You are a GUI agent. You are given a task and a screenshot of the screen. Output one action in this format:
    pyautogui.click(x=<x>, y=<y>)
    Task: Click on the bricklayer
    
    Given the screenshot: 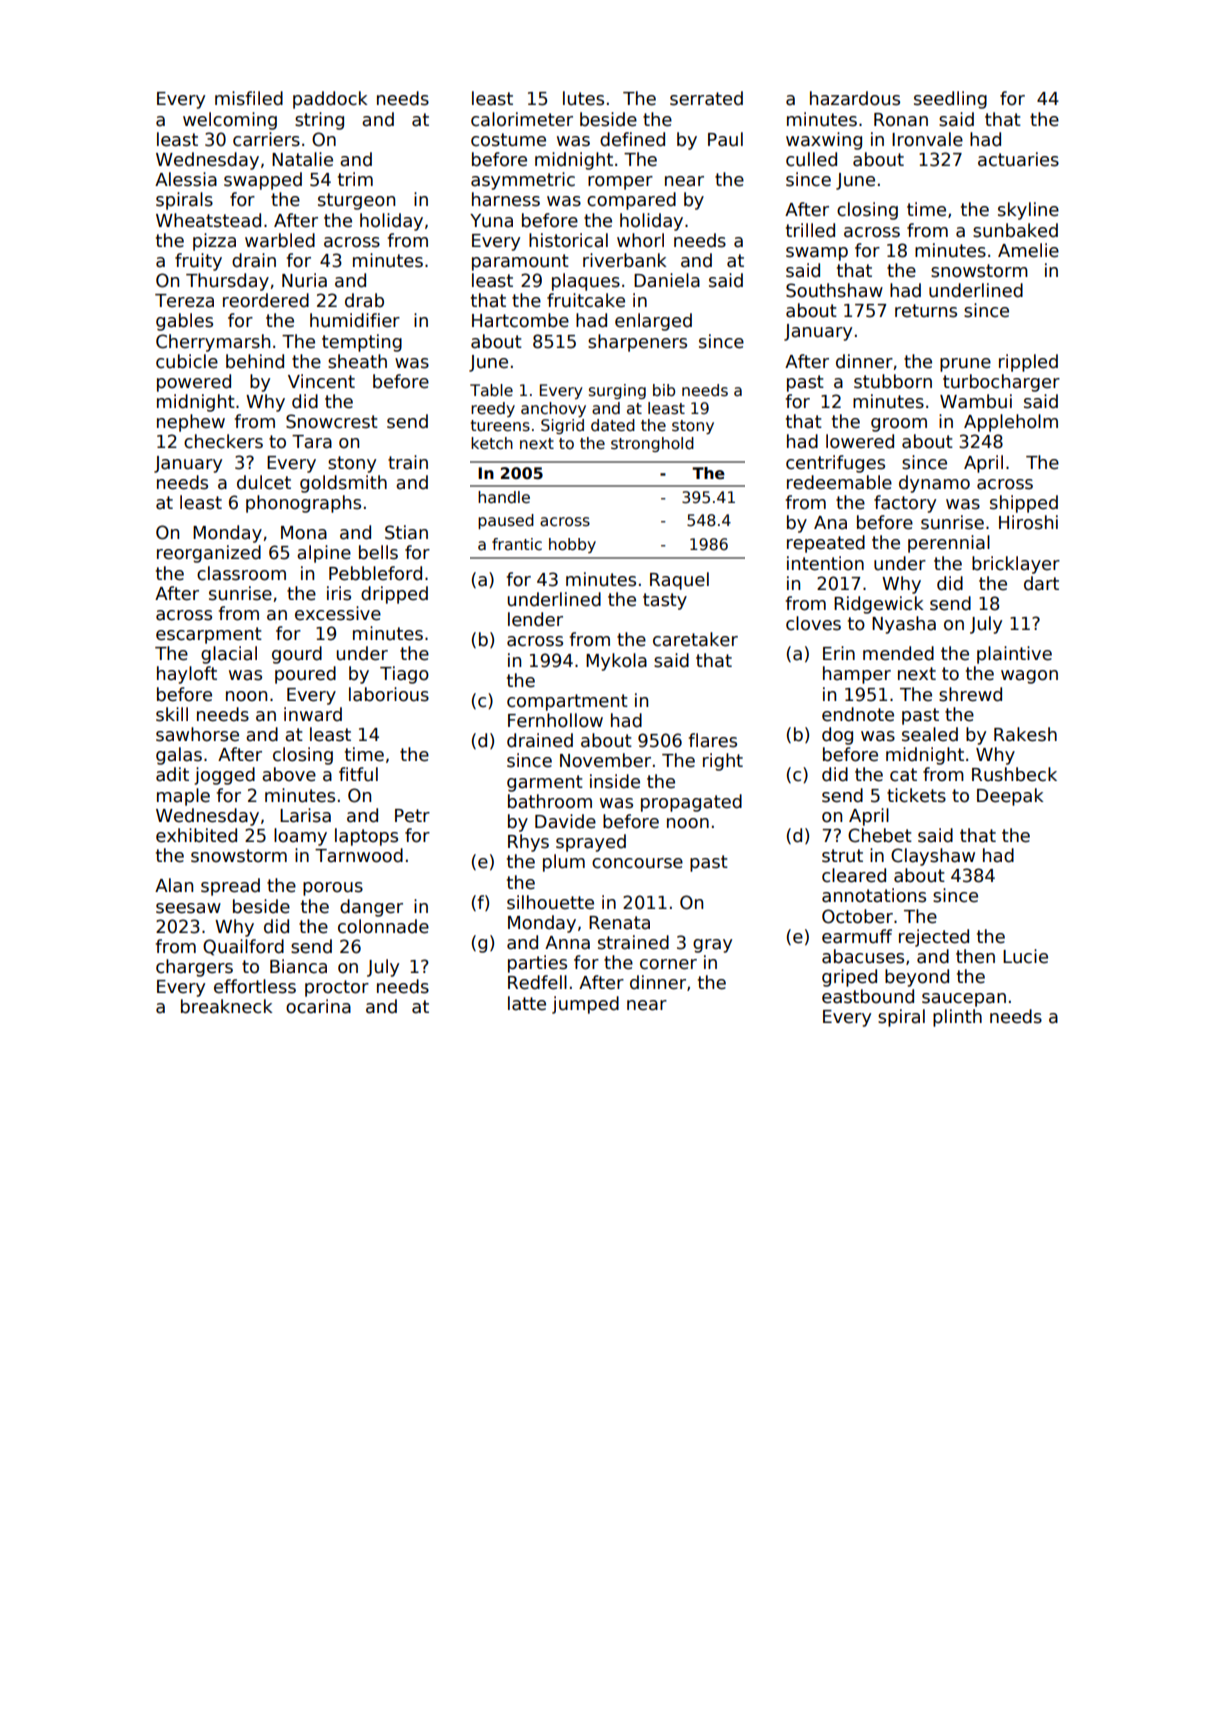 What is the action you would take?
    pyautogui.click(x=1016, y=565)
